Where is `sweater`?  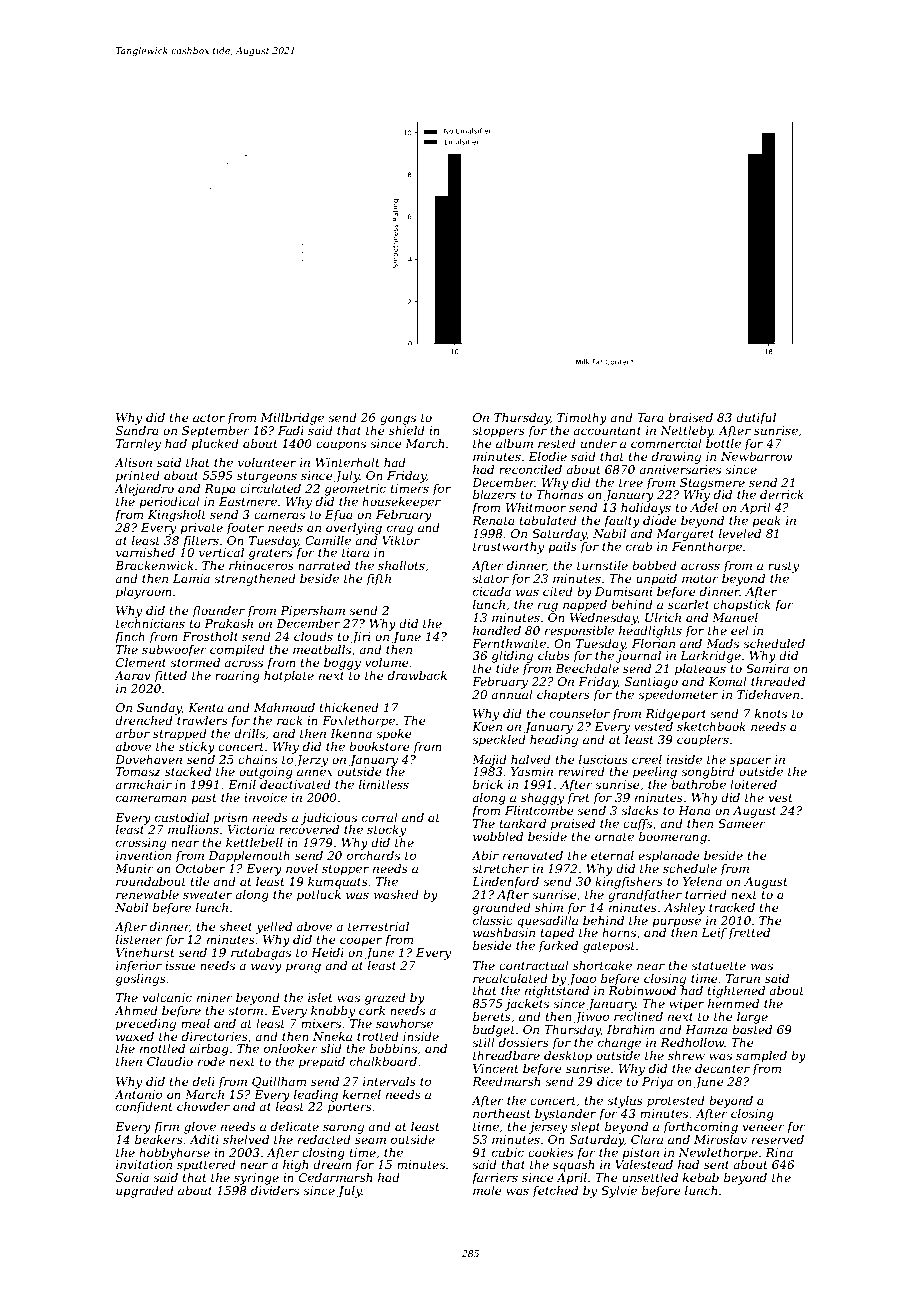 sweater is located at coordinates (207, 895).
